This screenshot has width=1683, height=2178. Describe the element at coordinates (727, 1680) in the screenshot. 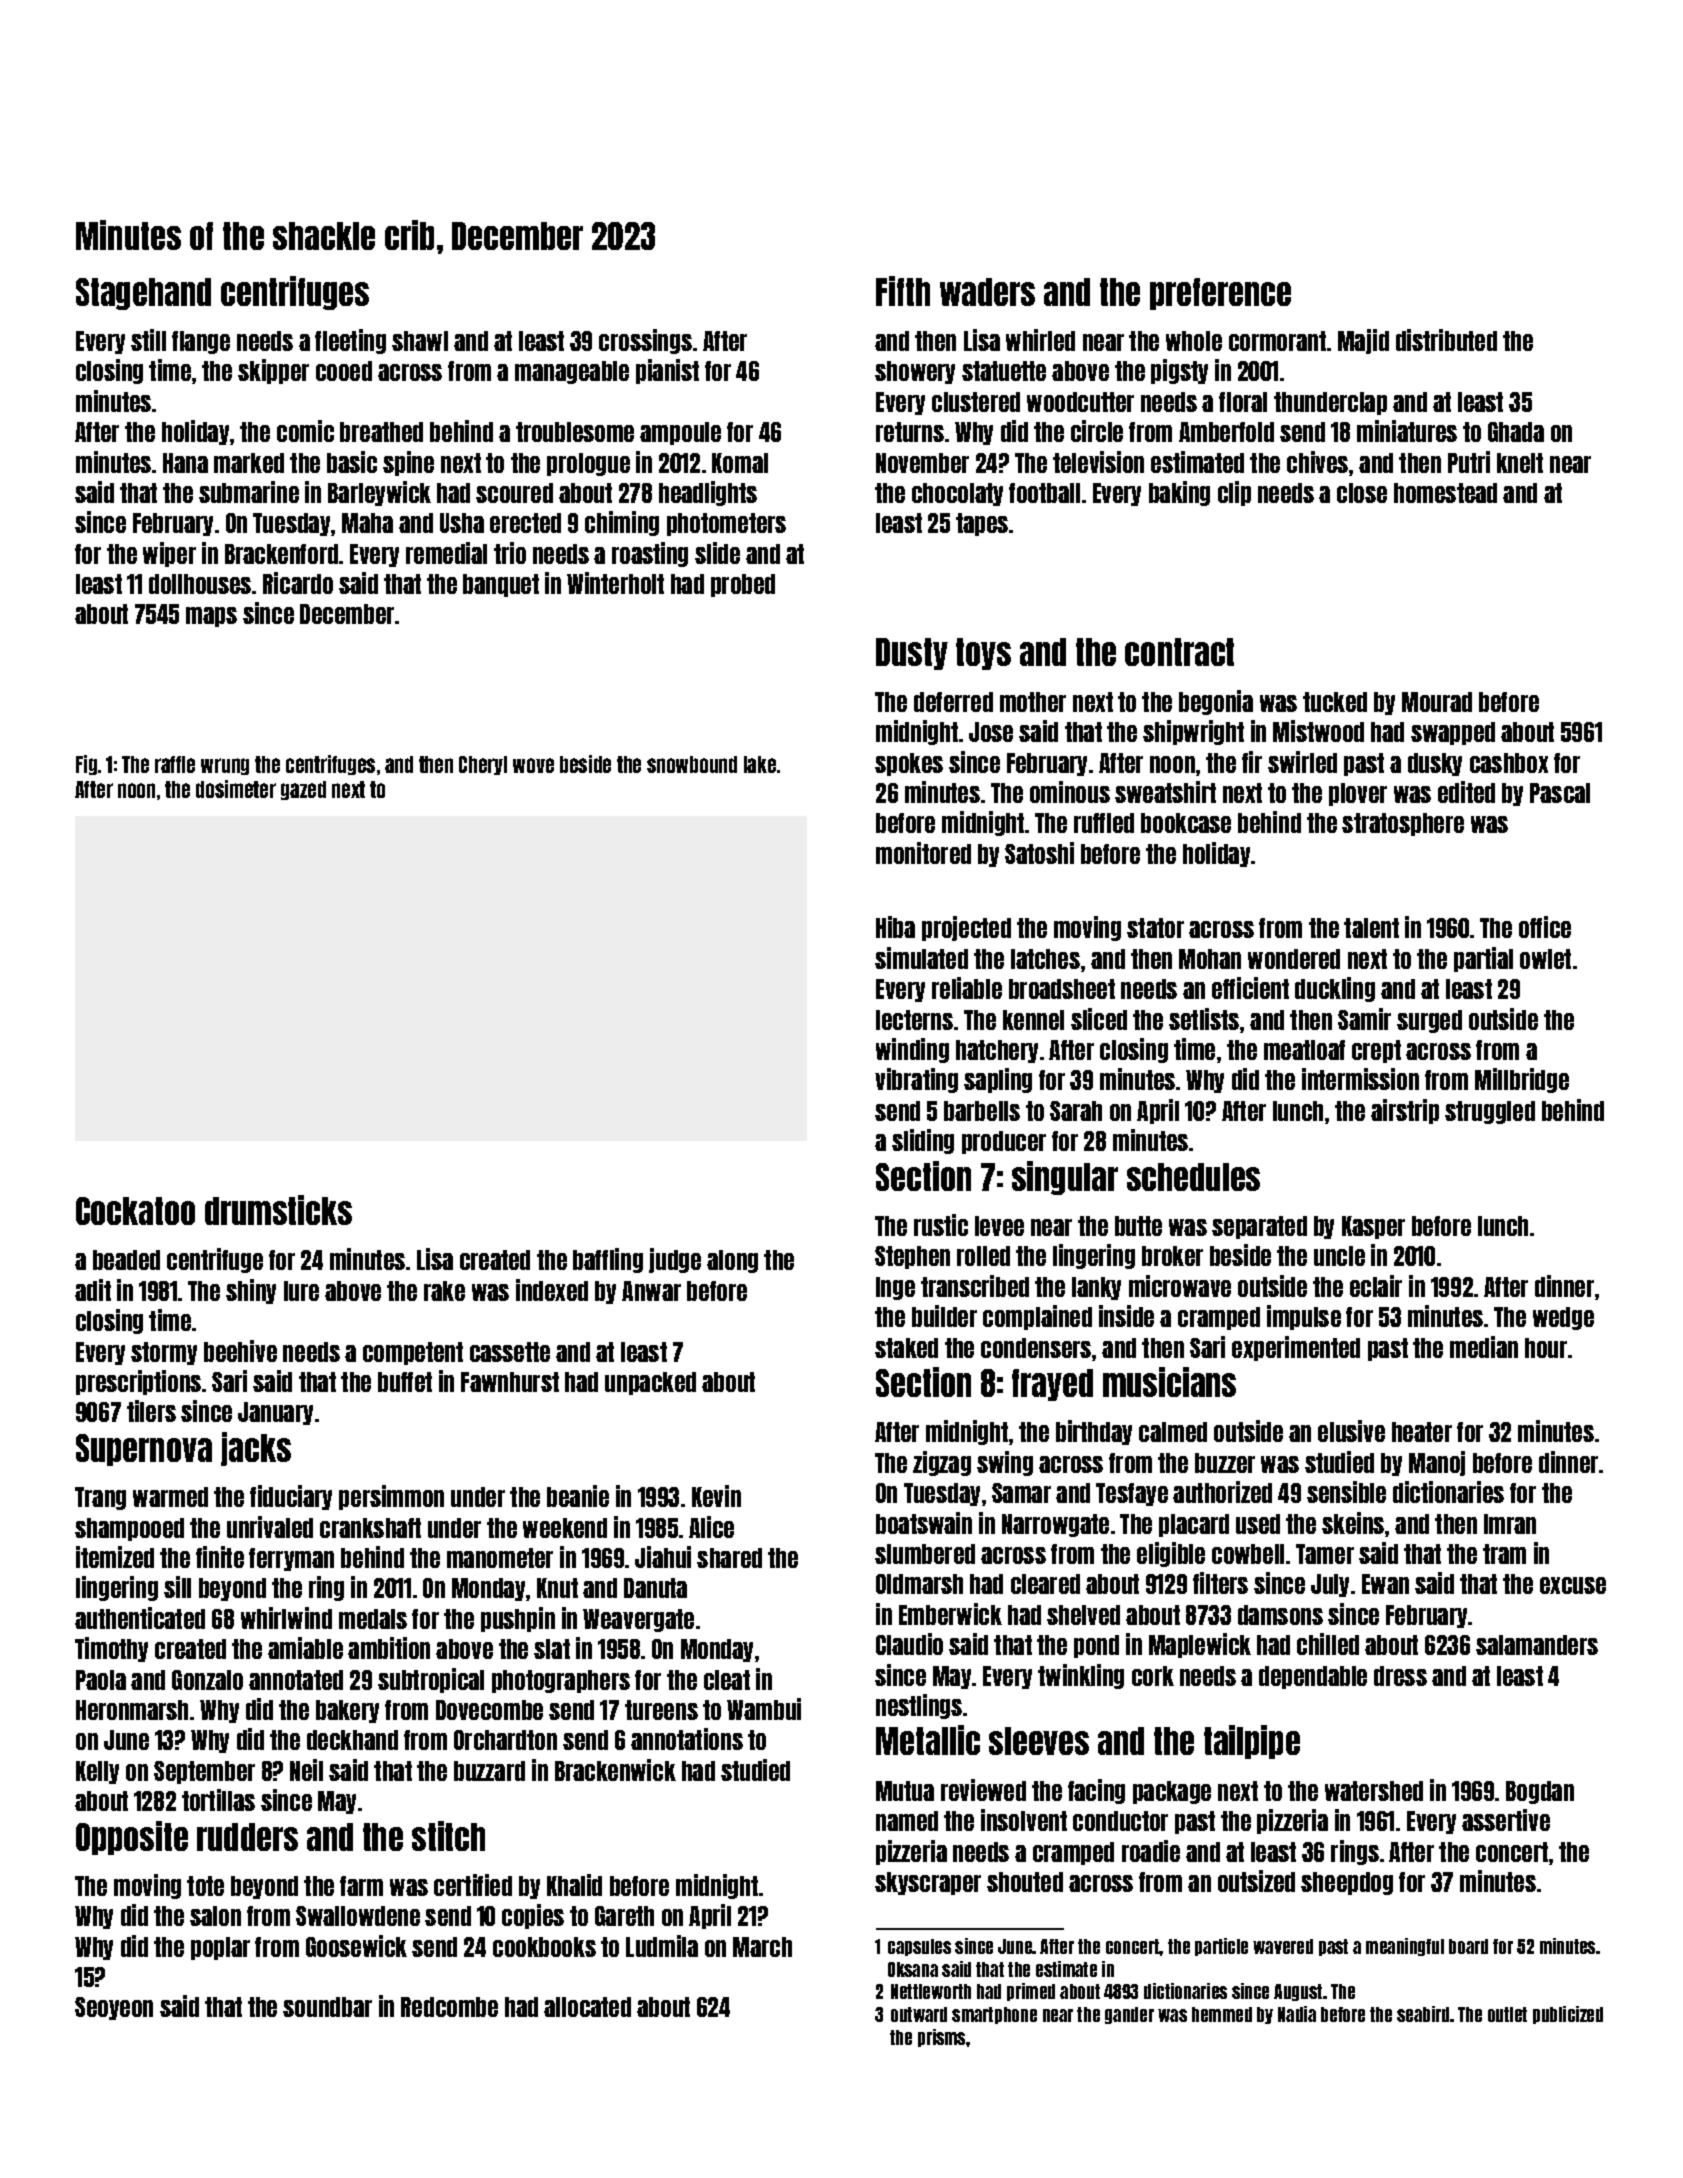

I see `cleat` at that location.
